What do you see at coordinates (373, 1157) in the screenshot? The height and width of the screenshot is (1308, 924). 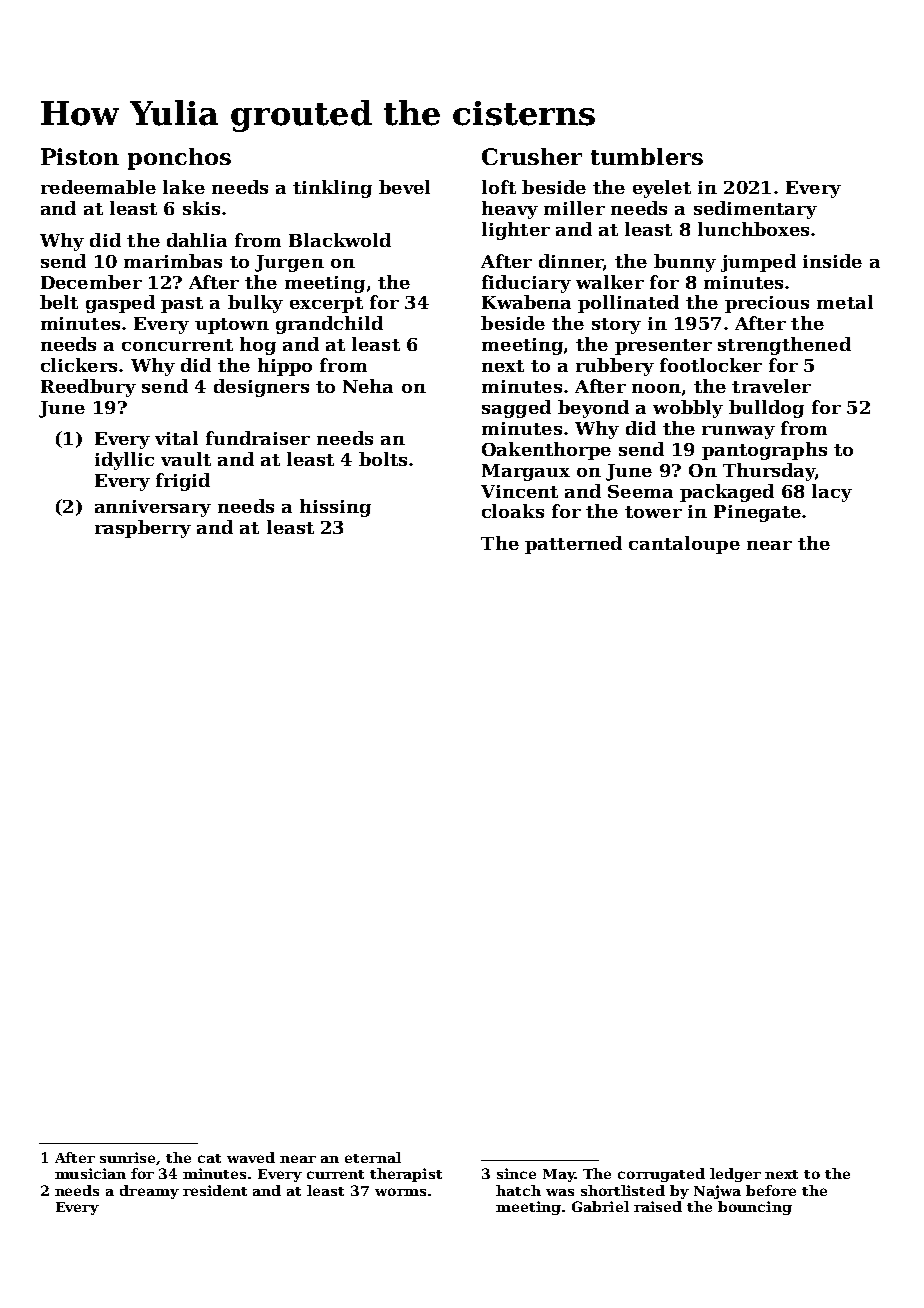 I see `eternal` at bounding box center [373, 1157].
